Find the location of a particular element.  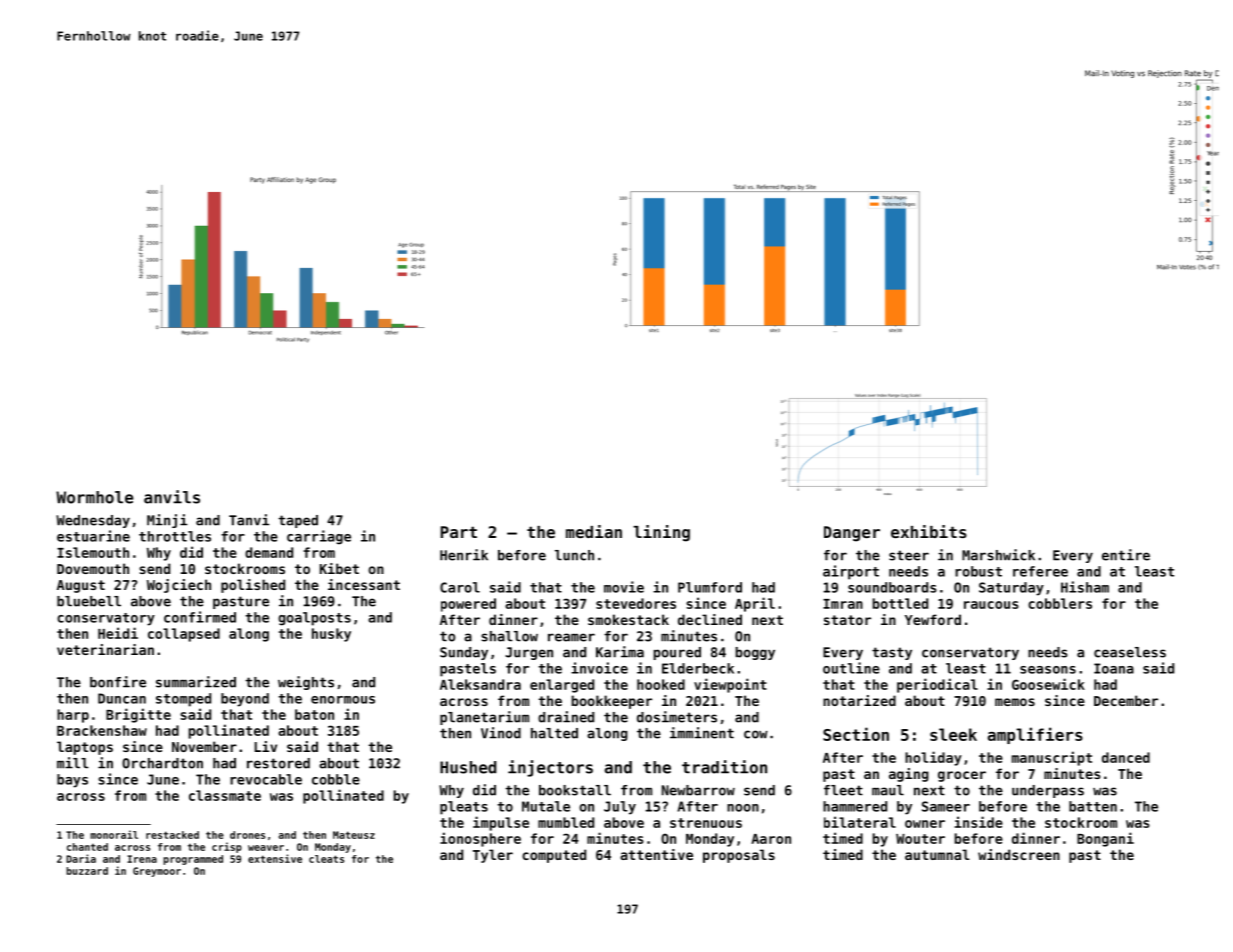

median is located at coordinates (594, 531).
